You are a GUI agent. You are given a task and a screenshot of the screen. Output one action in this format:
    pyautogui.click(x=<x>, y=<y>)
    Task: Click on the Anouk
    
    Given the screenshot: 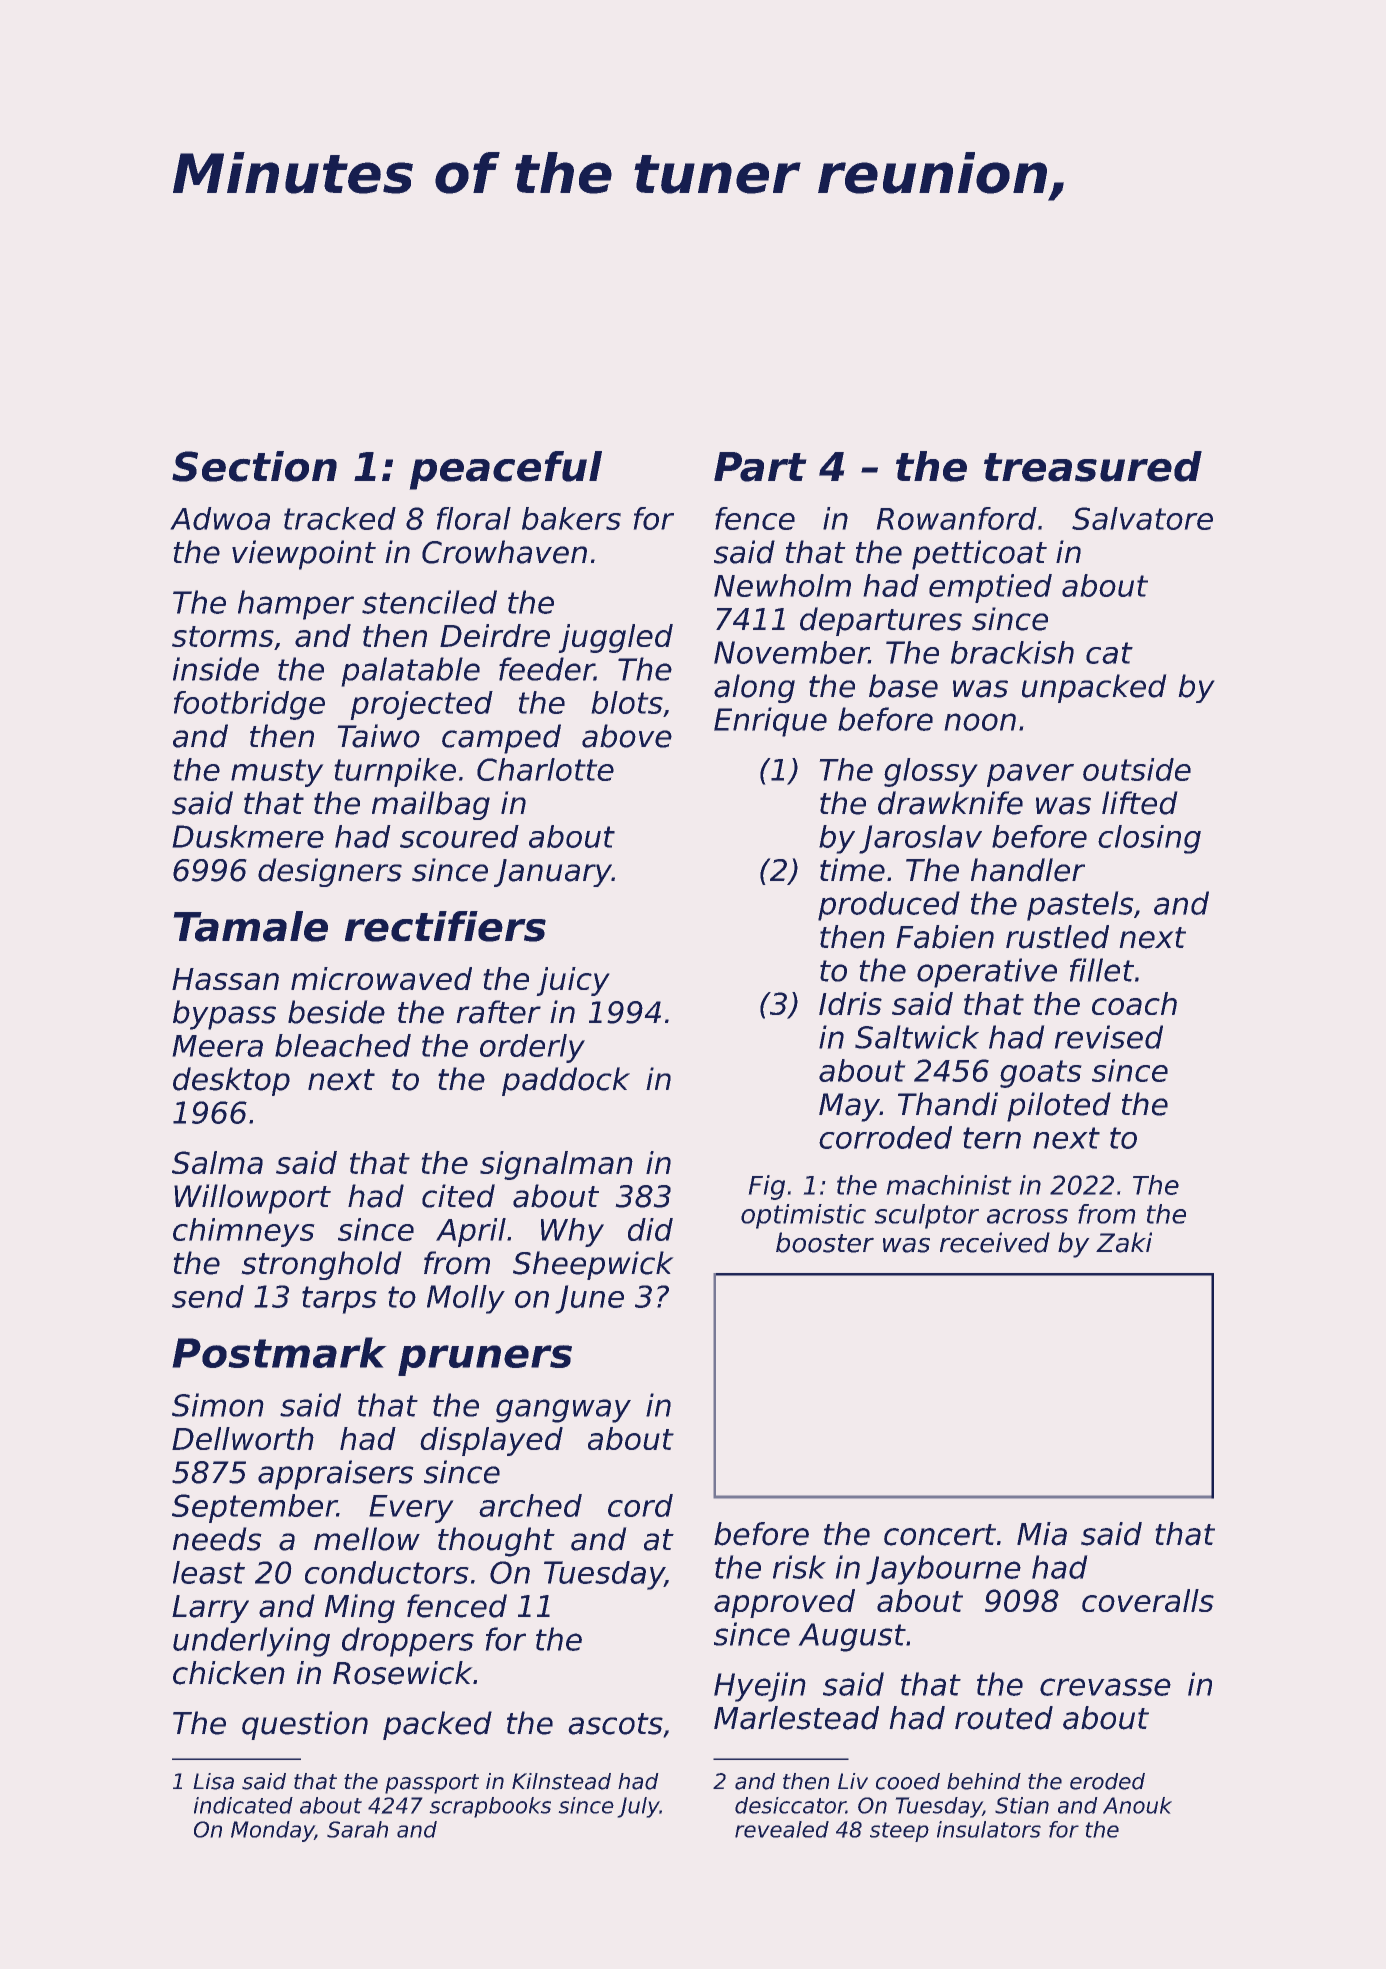 What is the action you would take?
    pyautogui.click(x=1137, y=1805)
